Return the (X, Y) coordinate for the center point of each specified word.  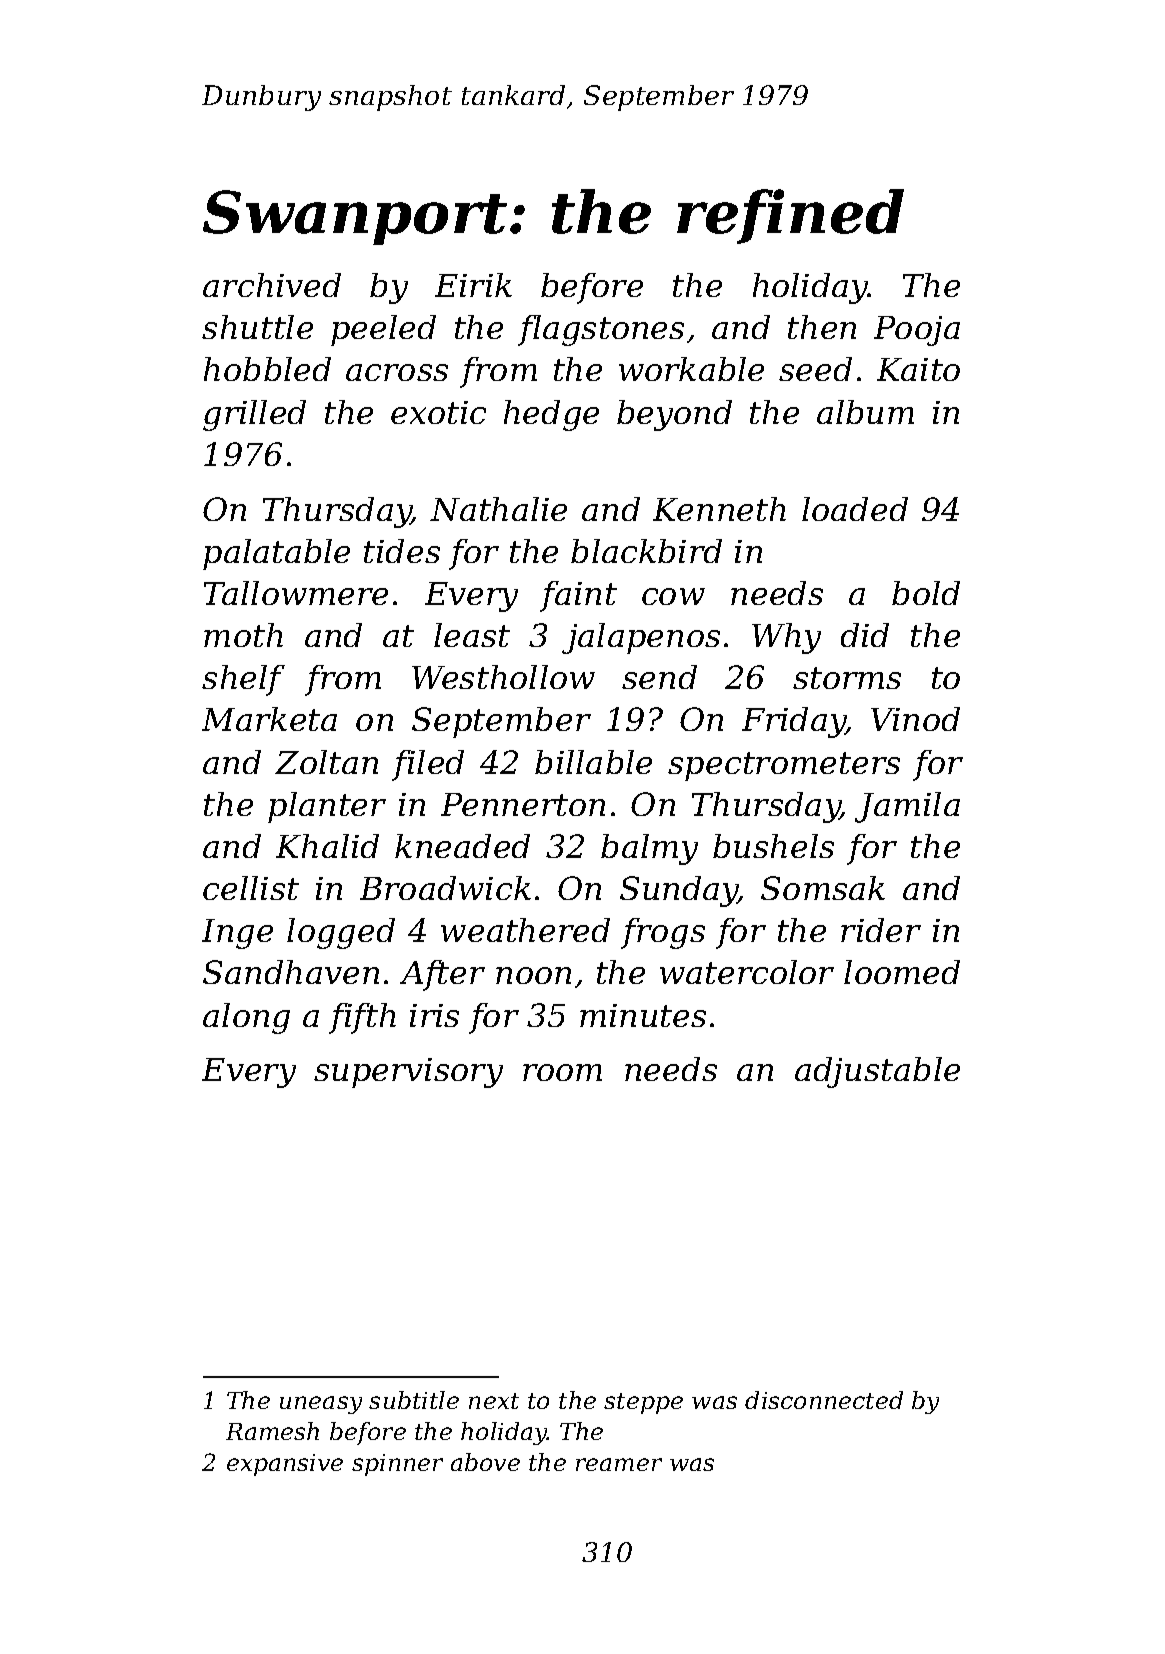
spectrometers (784, 766)
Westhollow (503, 677)
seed (815, 369)
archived (272, 285)
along (246, 1018)
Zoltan (326, 762)
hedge (551, 415)
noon (533, 975)
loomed (902, 972)
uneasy (321, 1405)
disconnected (824, 1400)
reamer (619, 1464)
